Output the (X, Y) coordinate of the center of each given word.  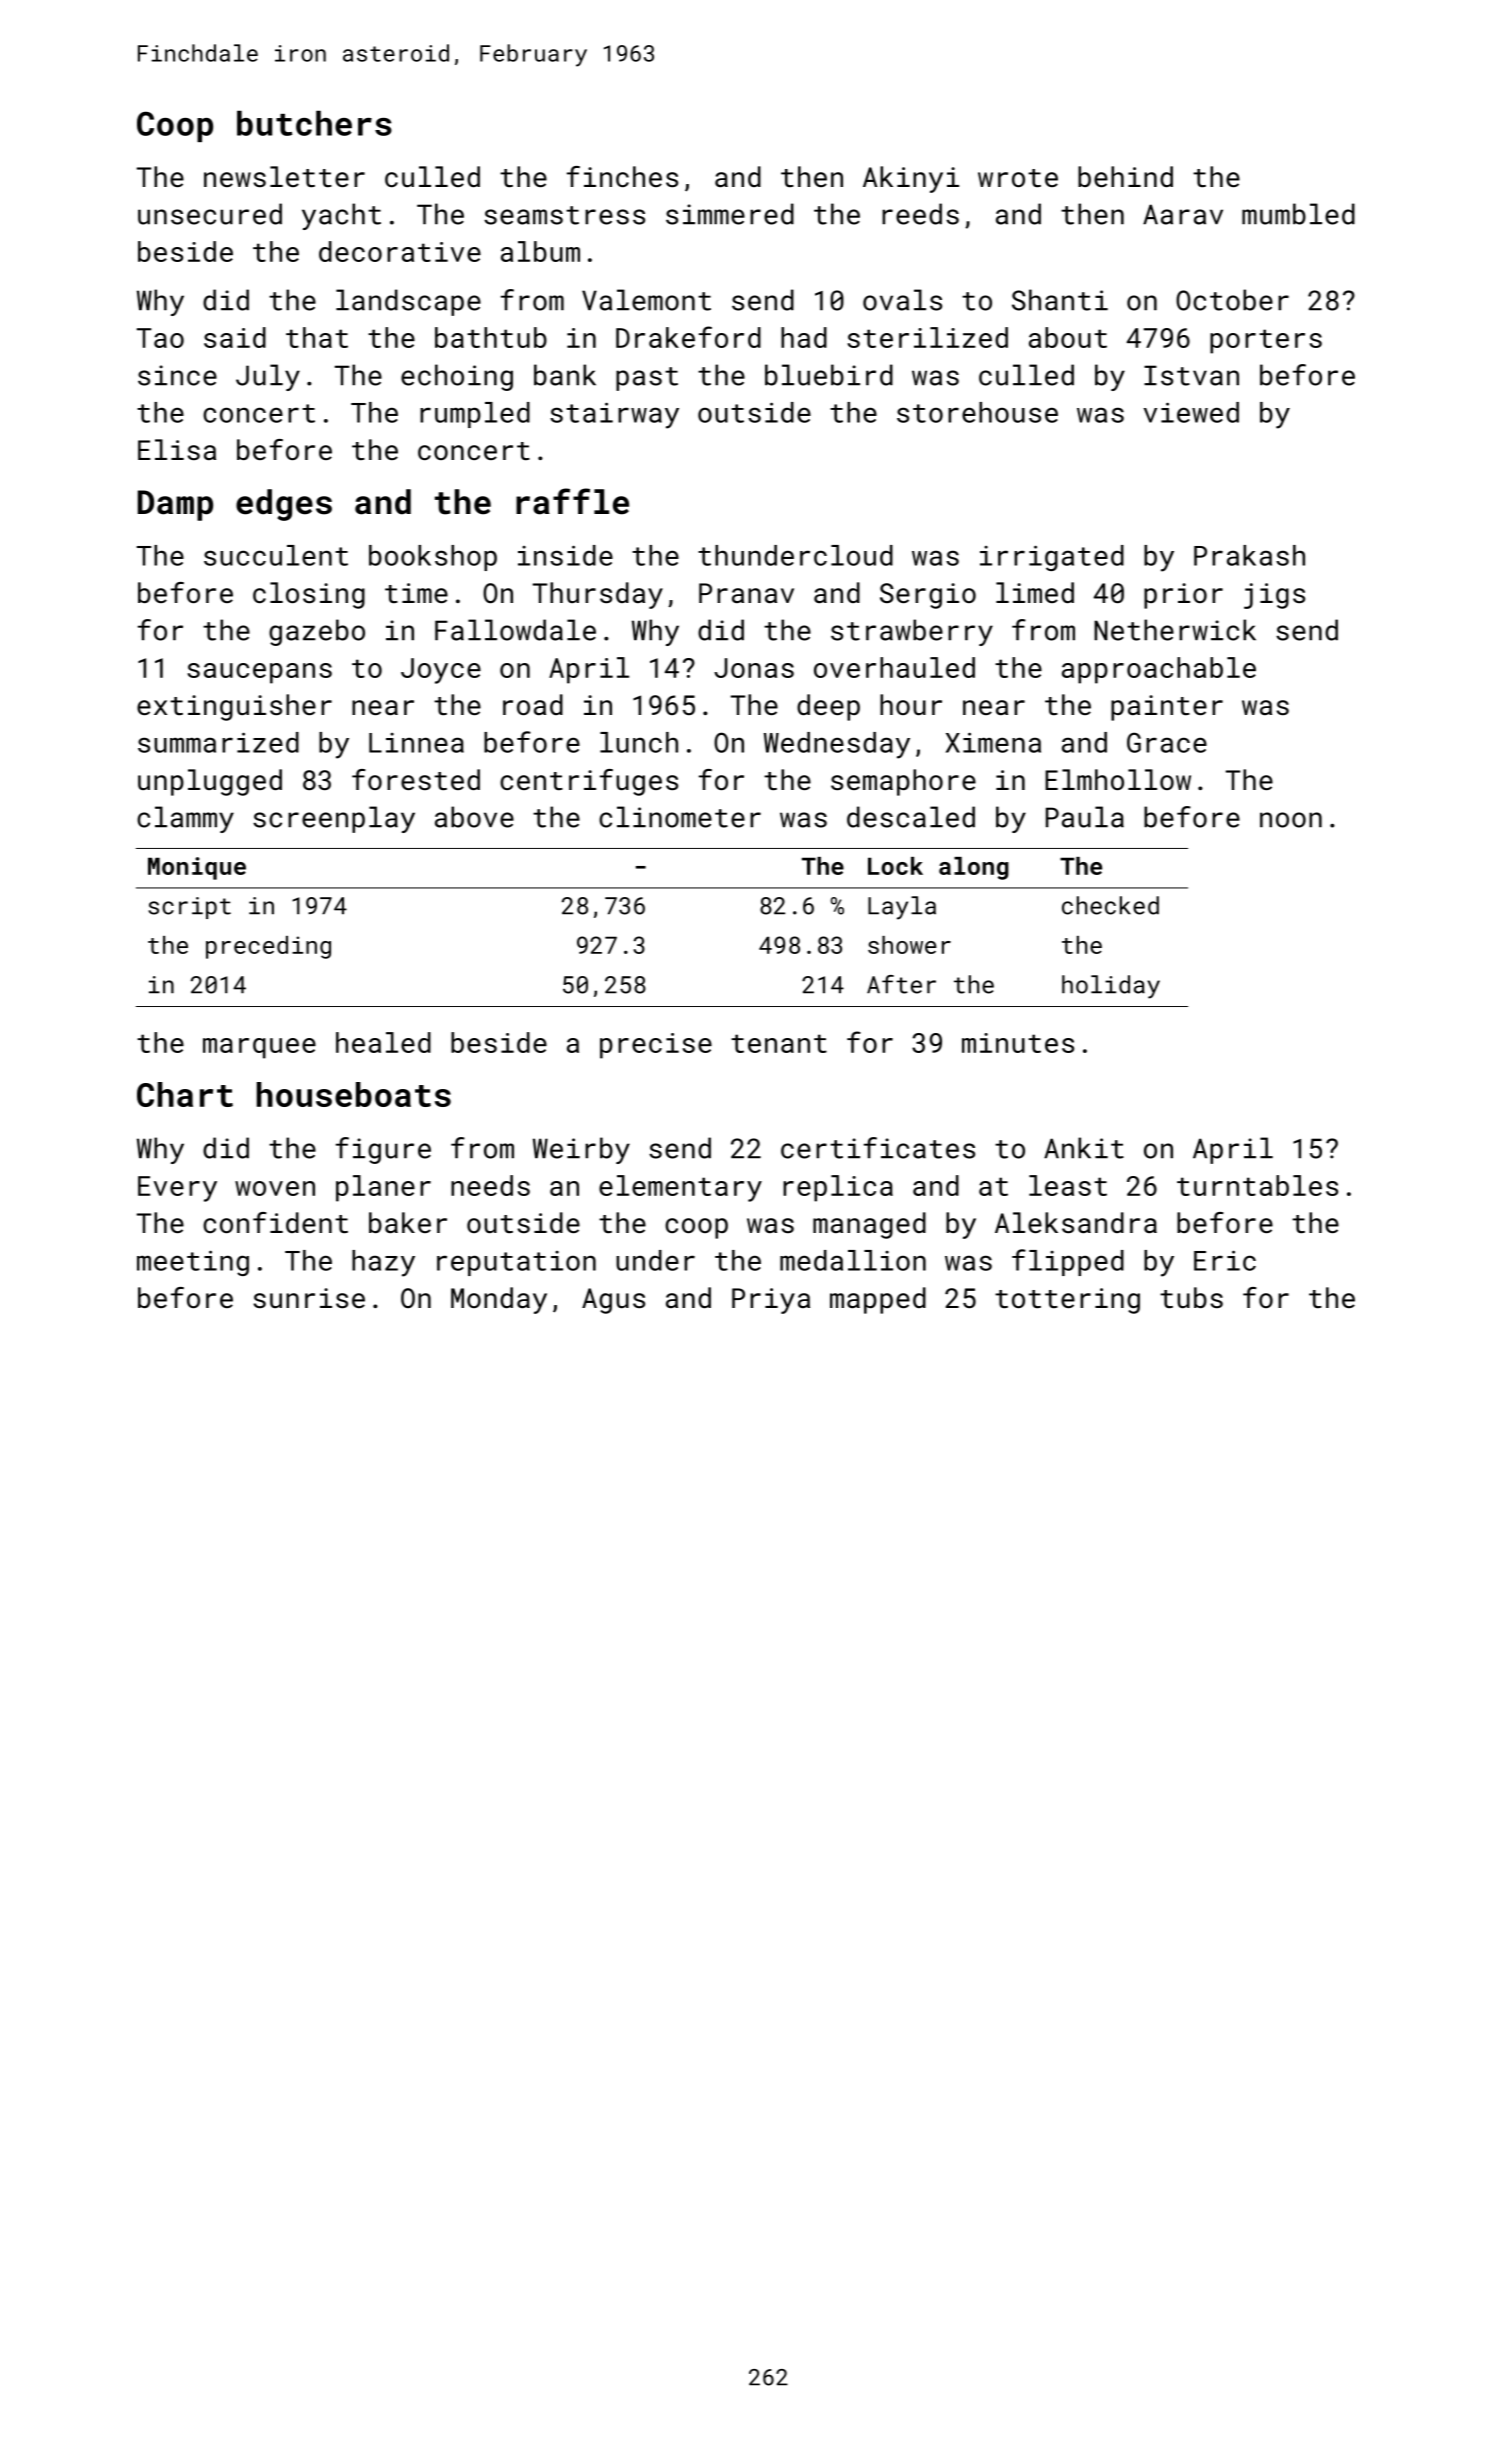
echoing (457, 377)
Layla (902, 908)
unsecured (210, 214)
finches (622, 176)
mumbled (1298, 214)
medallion (853, 1260)
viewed (1191, 412)
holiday (1111, 987)
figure (383, 1150)
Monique (197, 868)
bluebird (829, 375)
